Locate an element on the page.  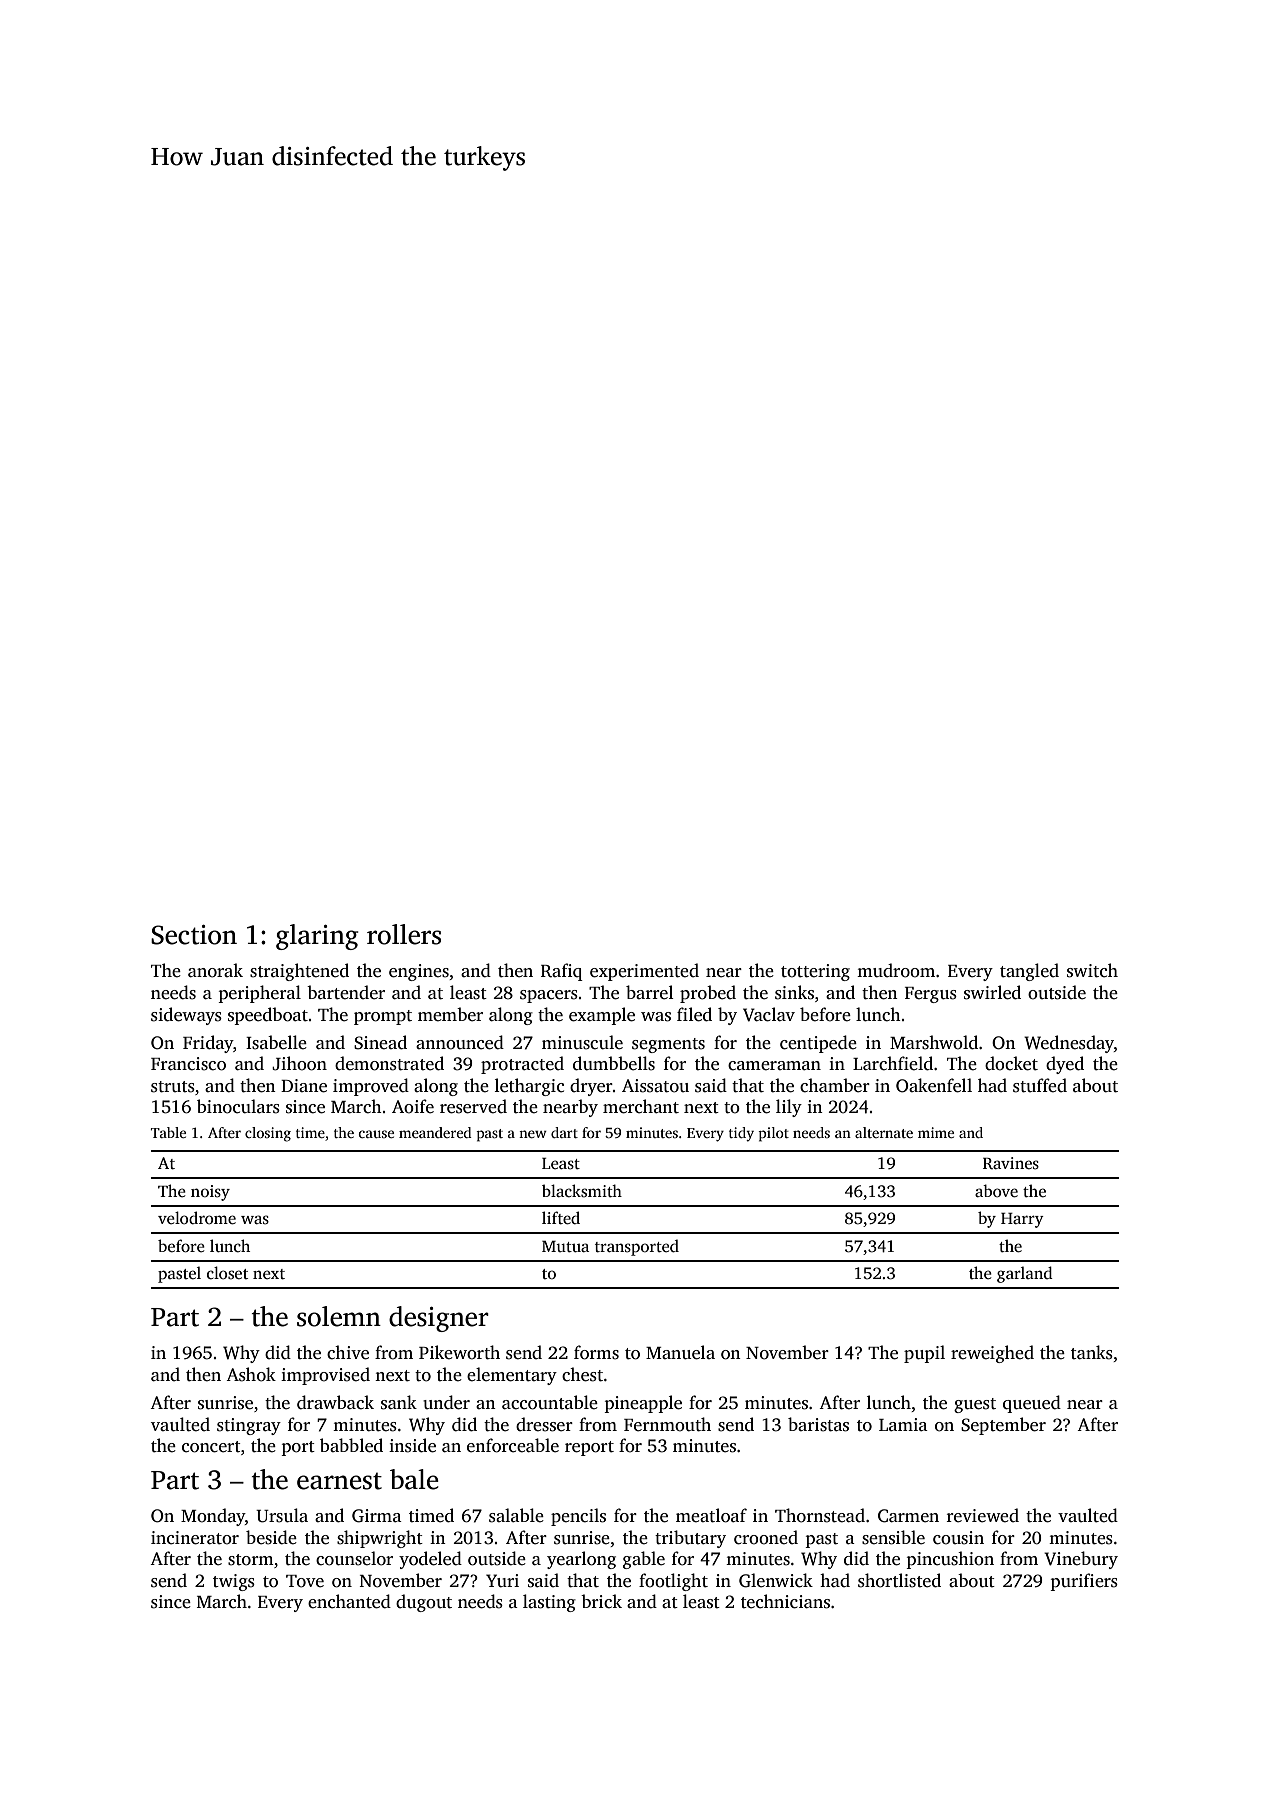
Mutua is located at coordinates (565, 1246).
